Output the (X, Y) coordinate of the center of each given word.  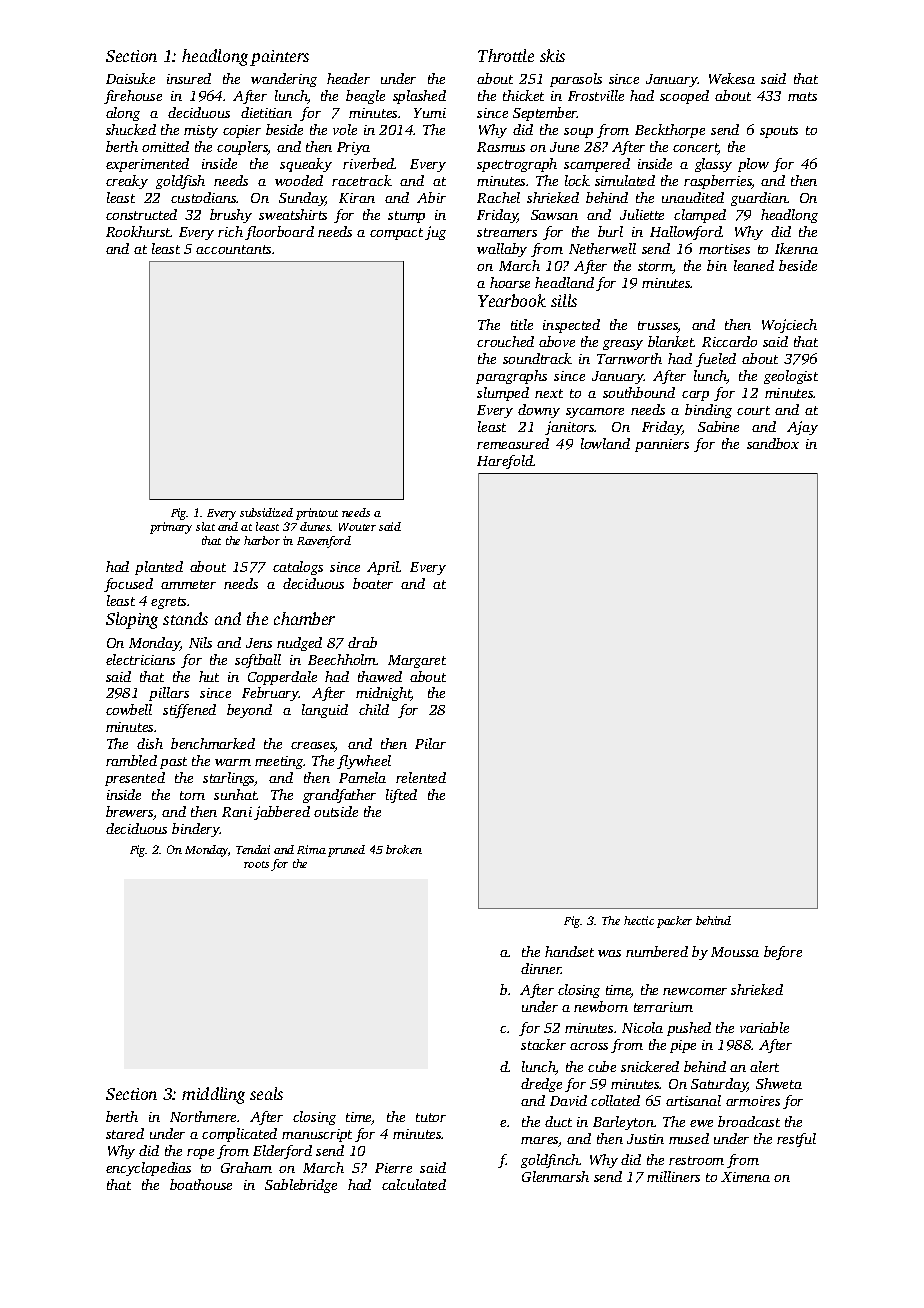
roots (256, 864)
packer (674, 922)
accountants (233, 249)
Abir (431, 197)
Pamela (362, 777)
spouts (779, 132)
